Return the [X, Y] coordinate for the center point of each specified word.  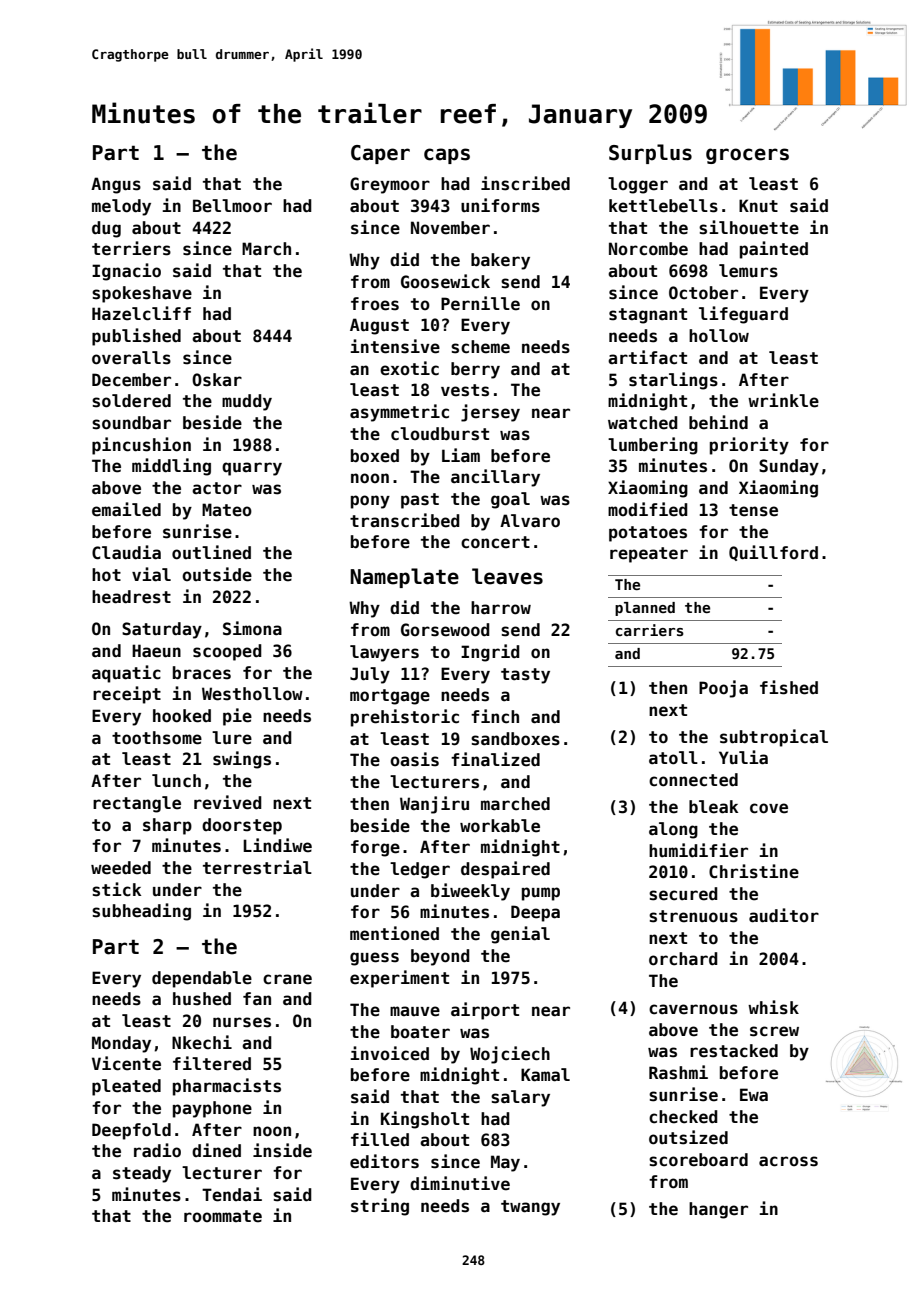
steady [142, 1174]
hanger [718, 1210]
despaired [505, 870]
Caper [380, 154]
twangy [530, 1208]
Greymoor [390, 185]
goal [510, 500]
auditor [784, 915]
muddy [247, 402]
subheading [141, 912]
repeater [649, 555]
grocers [747, 156]
